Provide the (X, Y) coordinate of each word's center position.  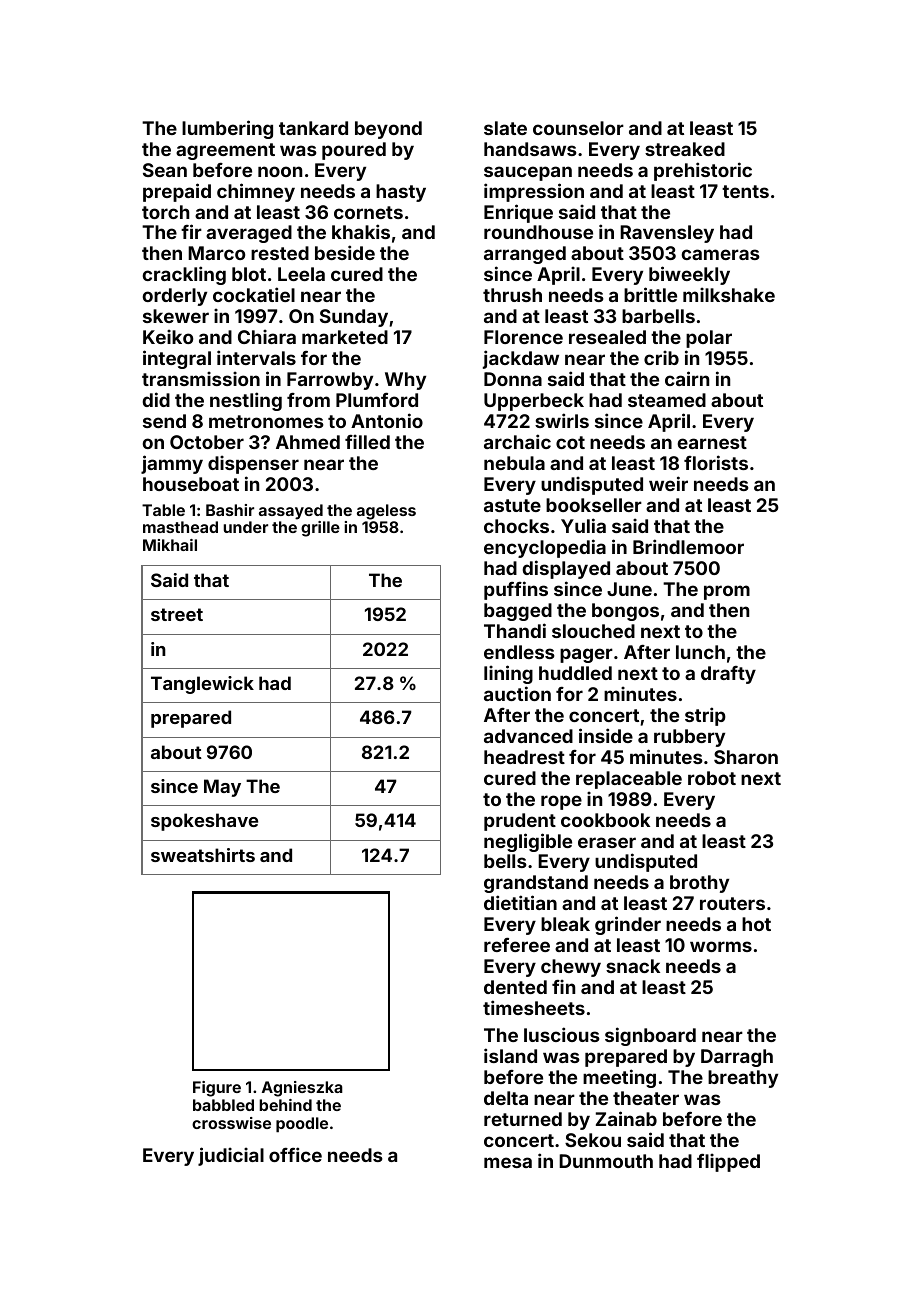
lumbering (227, 129)
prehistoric (703, 171)
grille (320, 529)
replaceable (629, 780)
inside (606, 735)
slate (505, 128)
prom (727, 592)
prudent (520, 822)
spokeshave (204, 822)
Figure (217, 1089)
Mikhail (170, 545)
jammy (172, 464)
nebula (514, 463)
